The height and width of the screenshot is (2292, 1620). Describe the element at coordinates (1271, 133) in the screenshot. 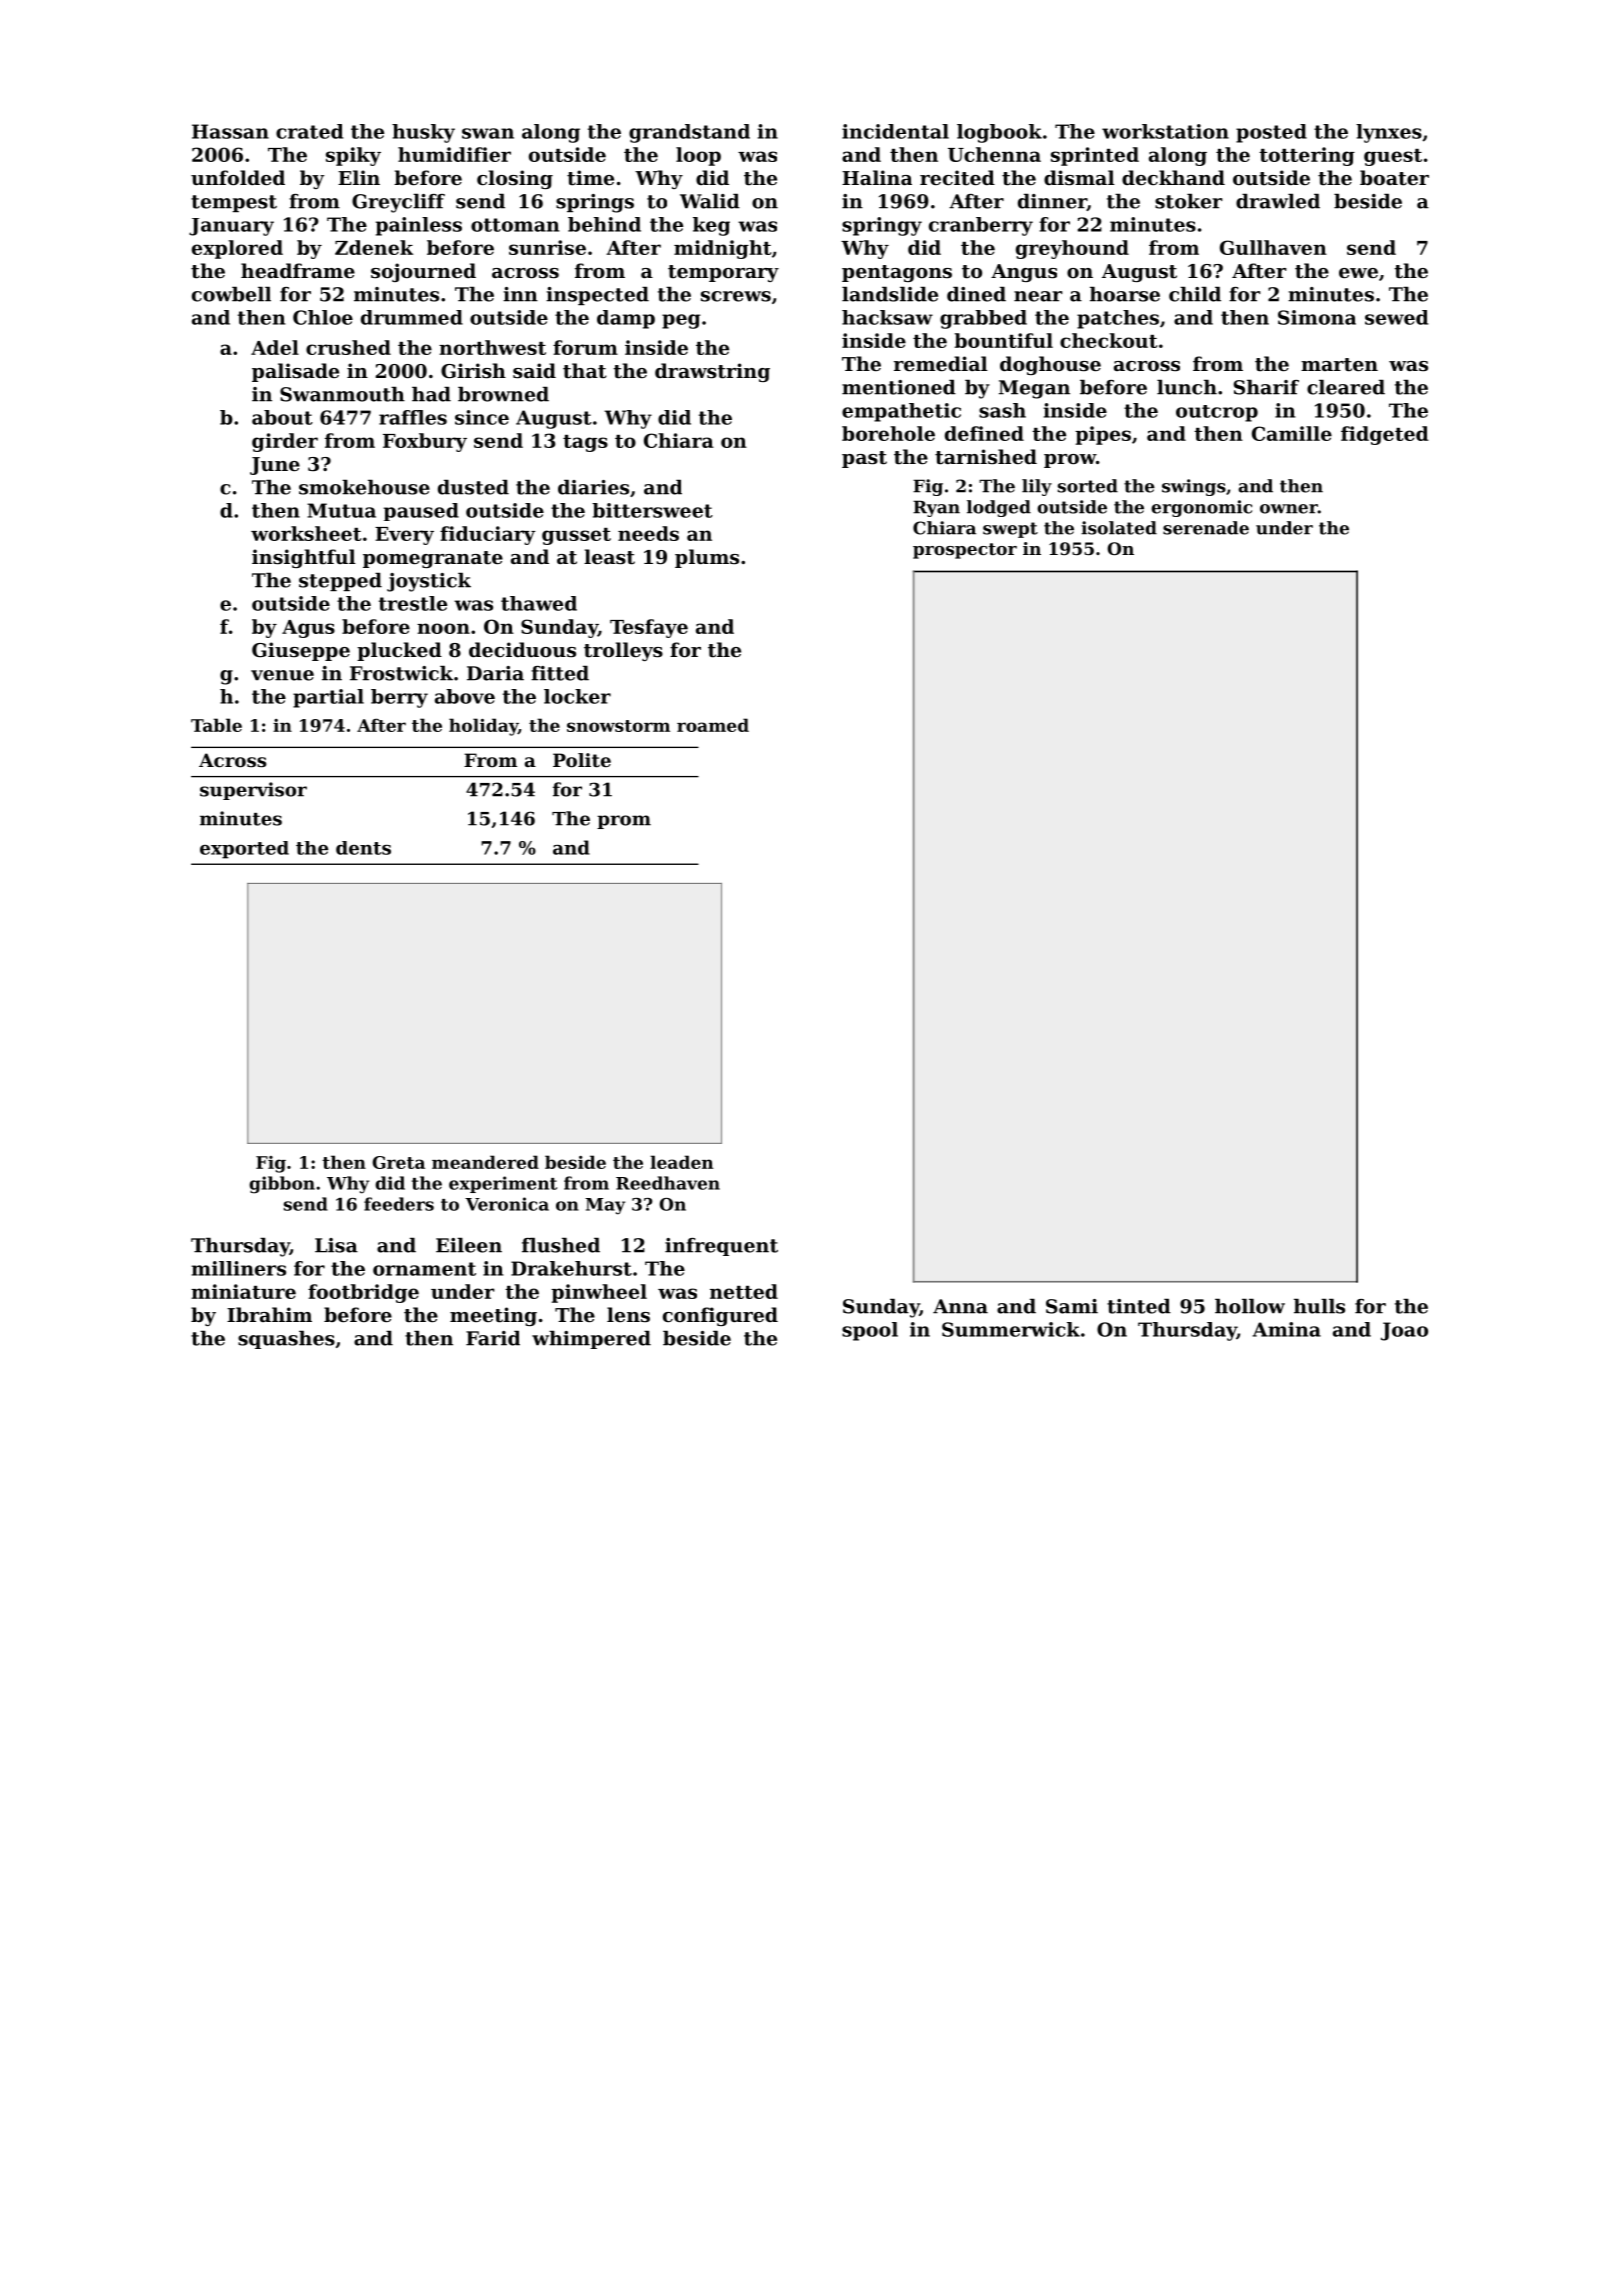

I see `posted` at that location.
